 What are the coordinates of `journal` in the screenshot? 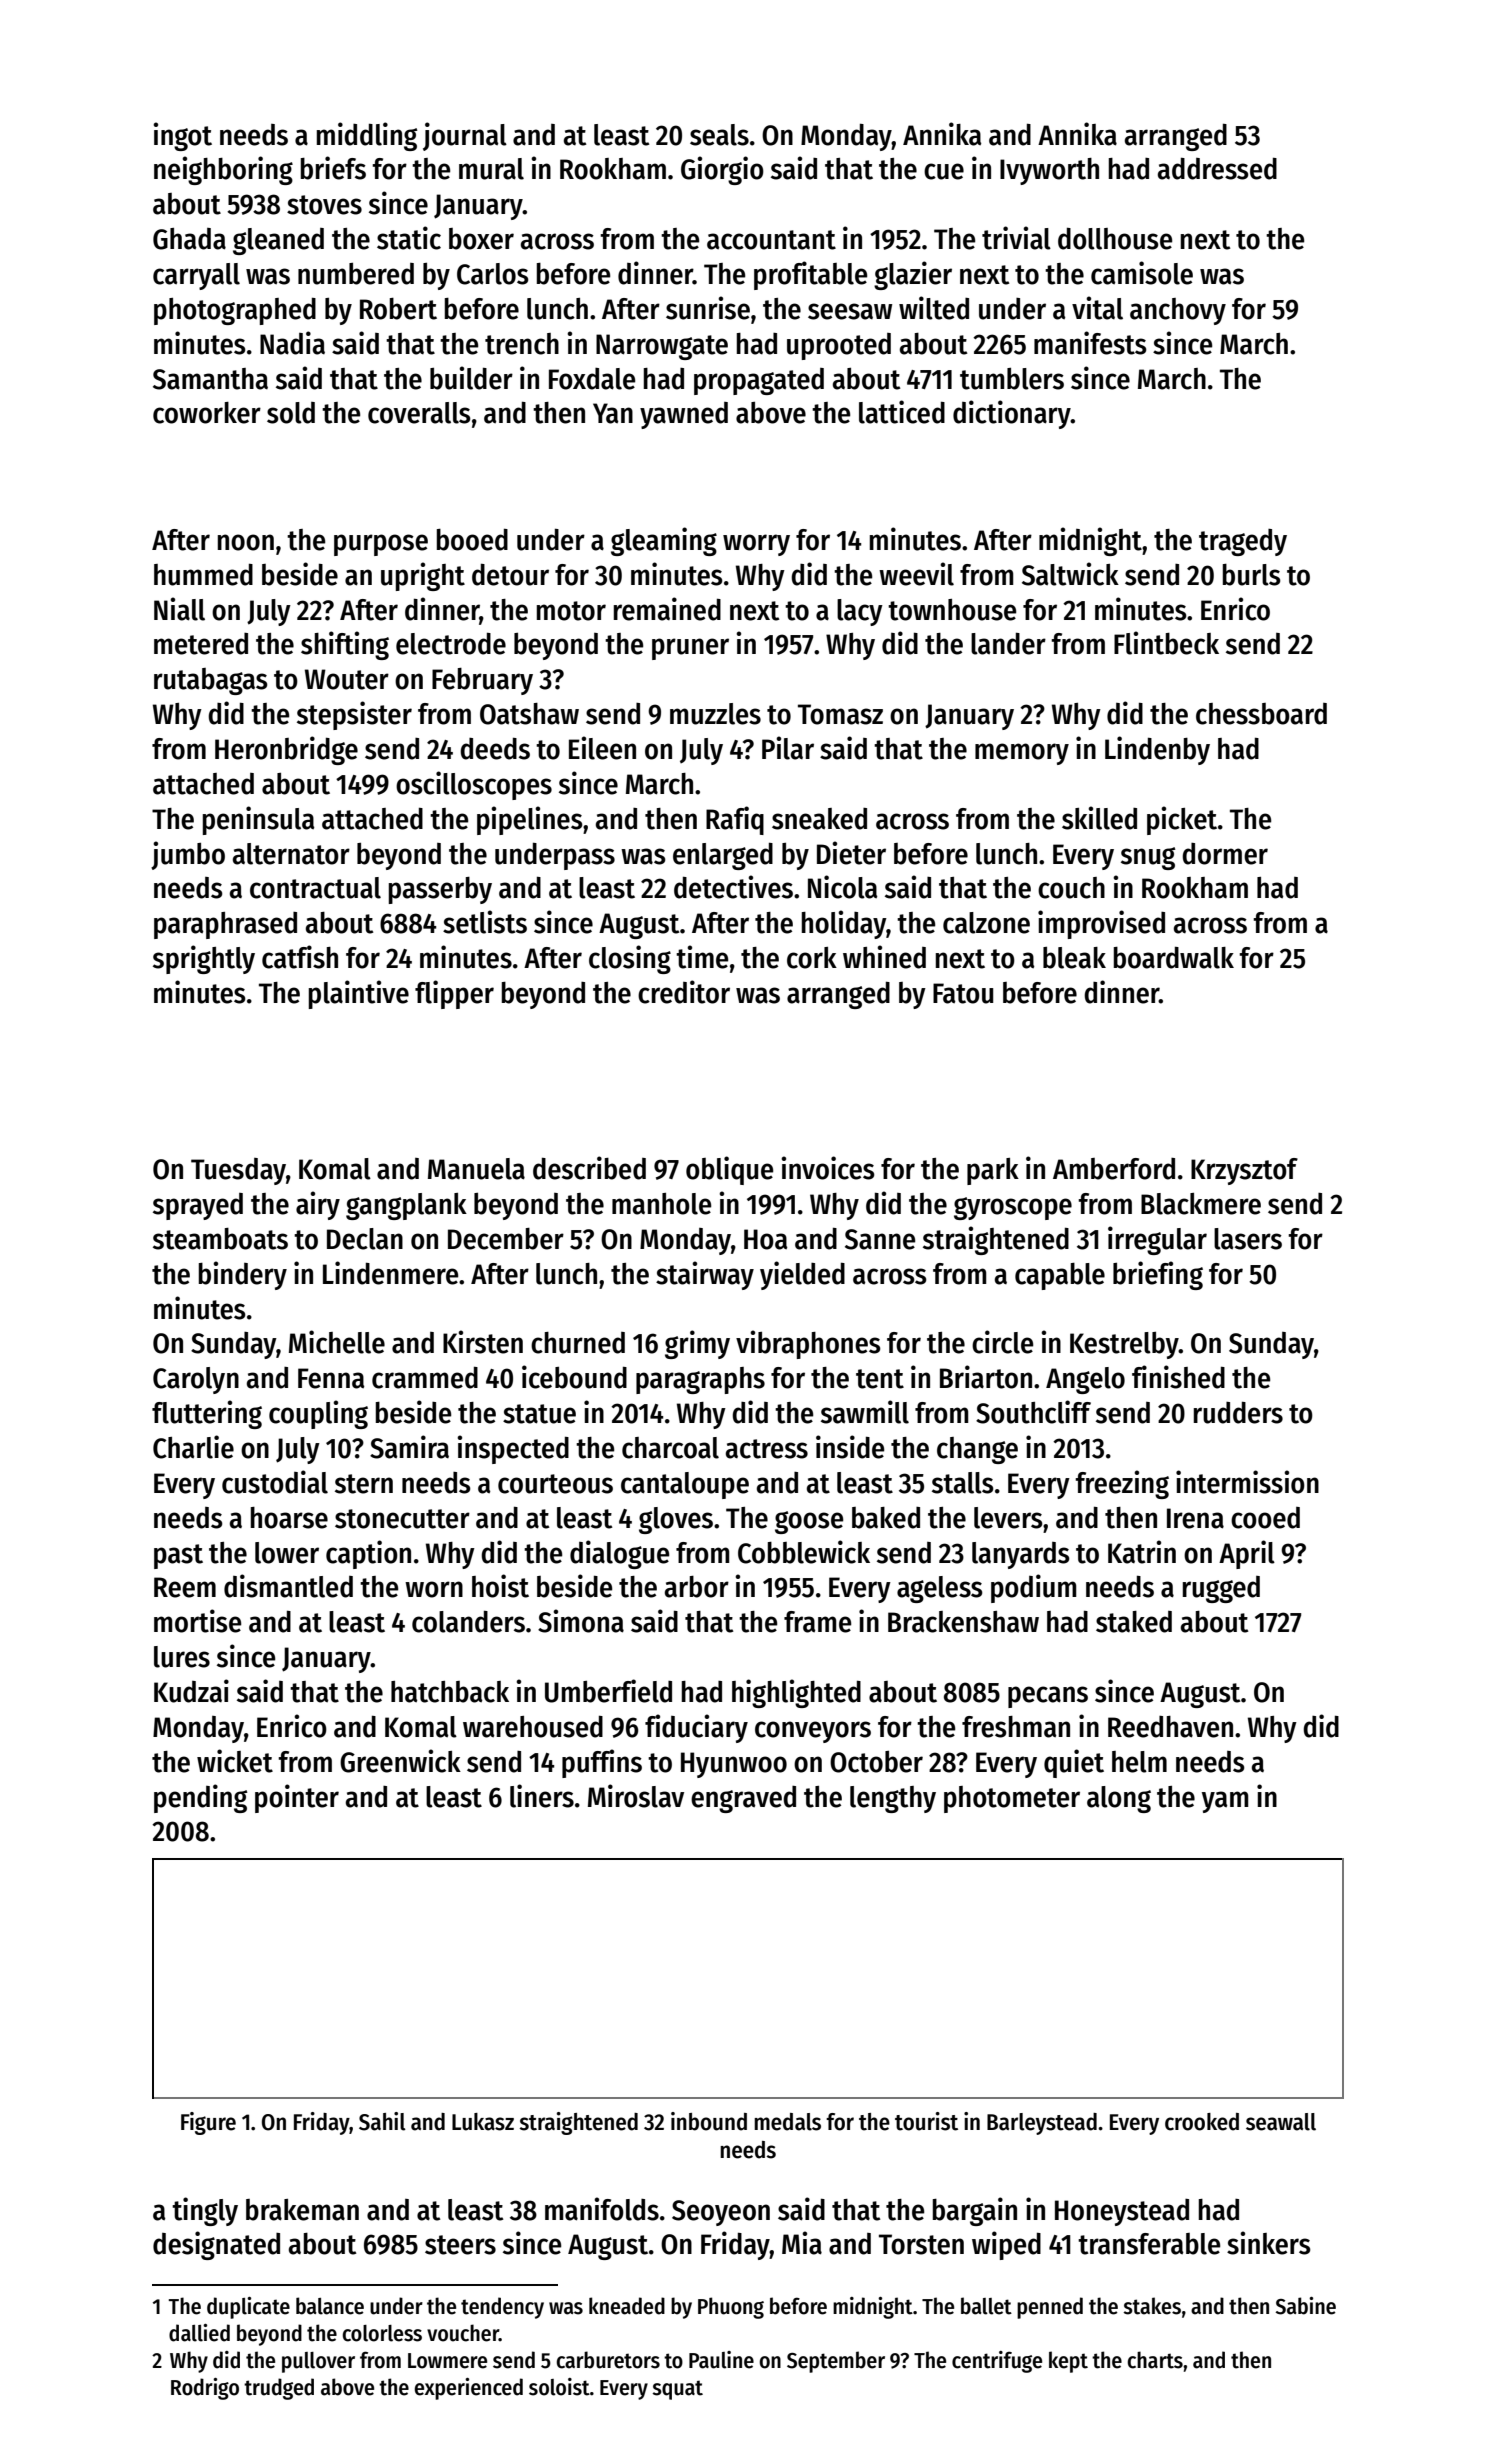 It's located at (465, 136).
